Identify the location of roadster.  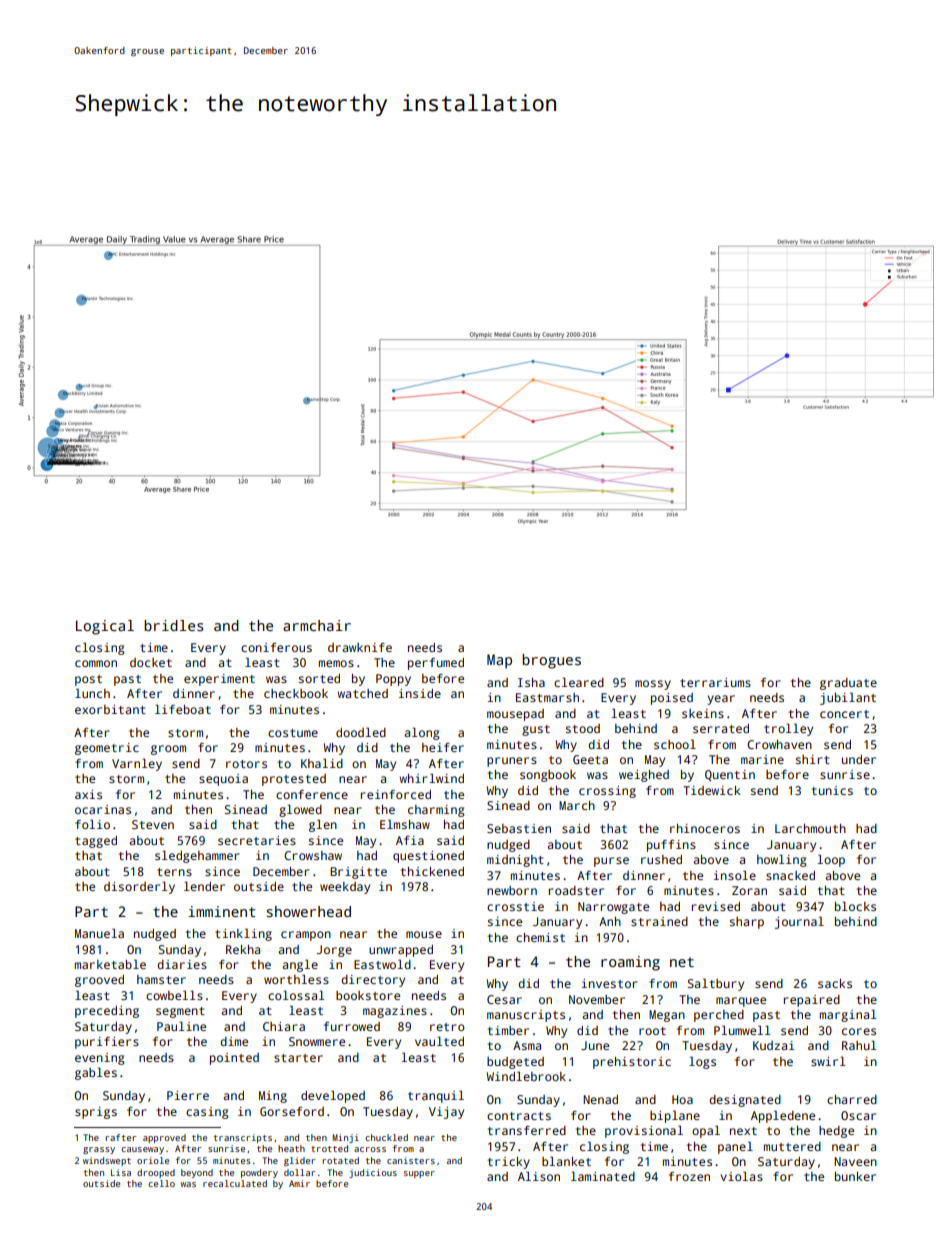
(576, 890).
